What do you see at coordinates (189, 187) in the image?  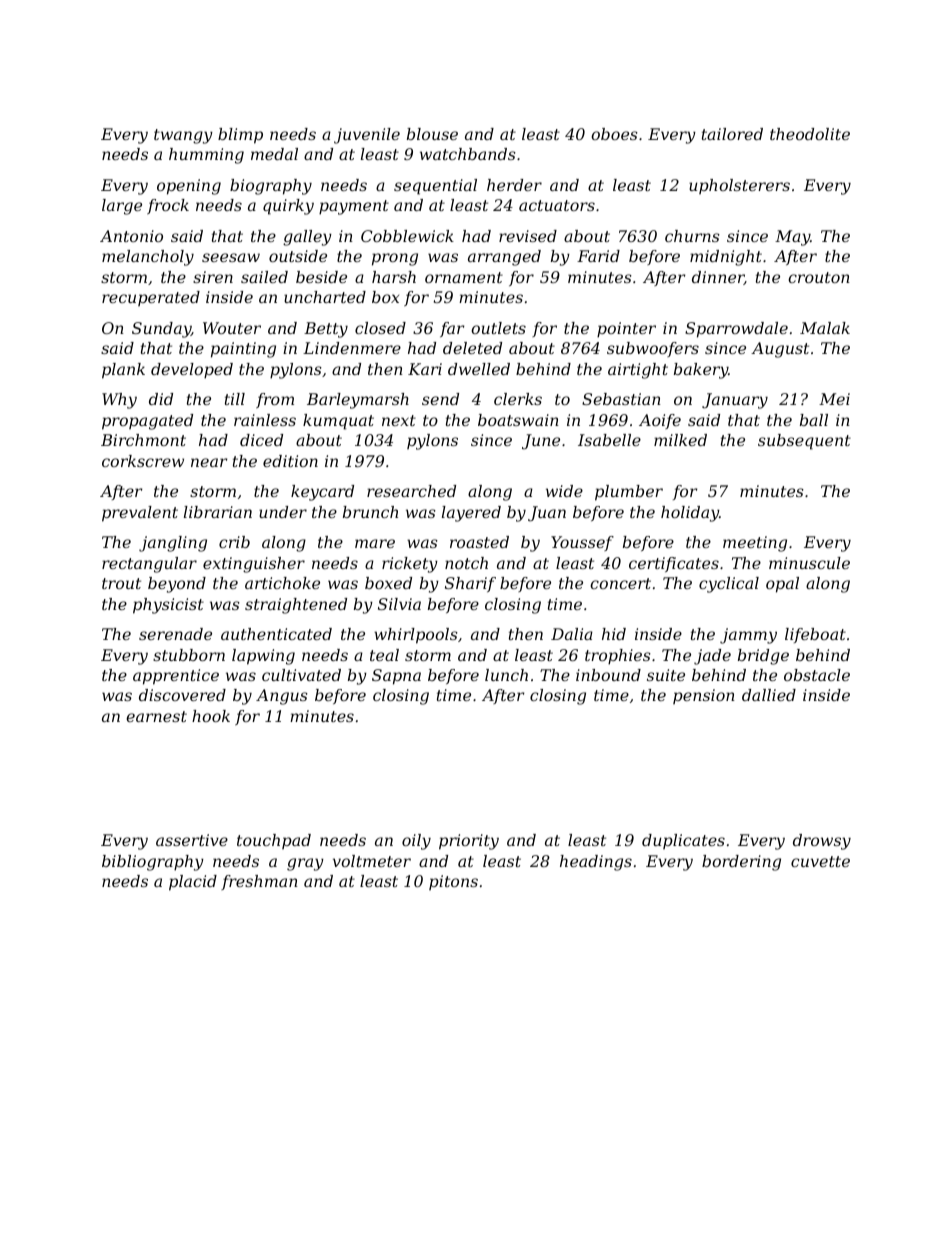 I see `opening` at bounding box center [189, 187].
